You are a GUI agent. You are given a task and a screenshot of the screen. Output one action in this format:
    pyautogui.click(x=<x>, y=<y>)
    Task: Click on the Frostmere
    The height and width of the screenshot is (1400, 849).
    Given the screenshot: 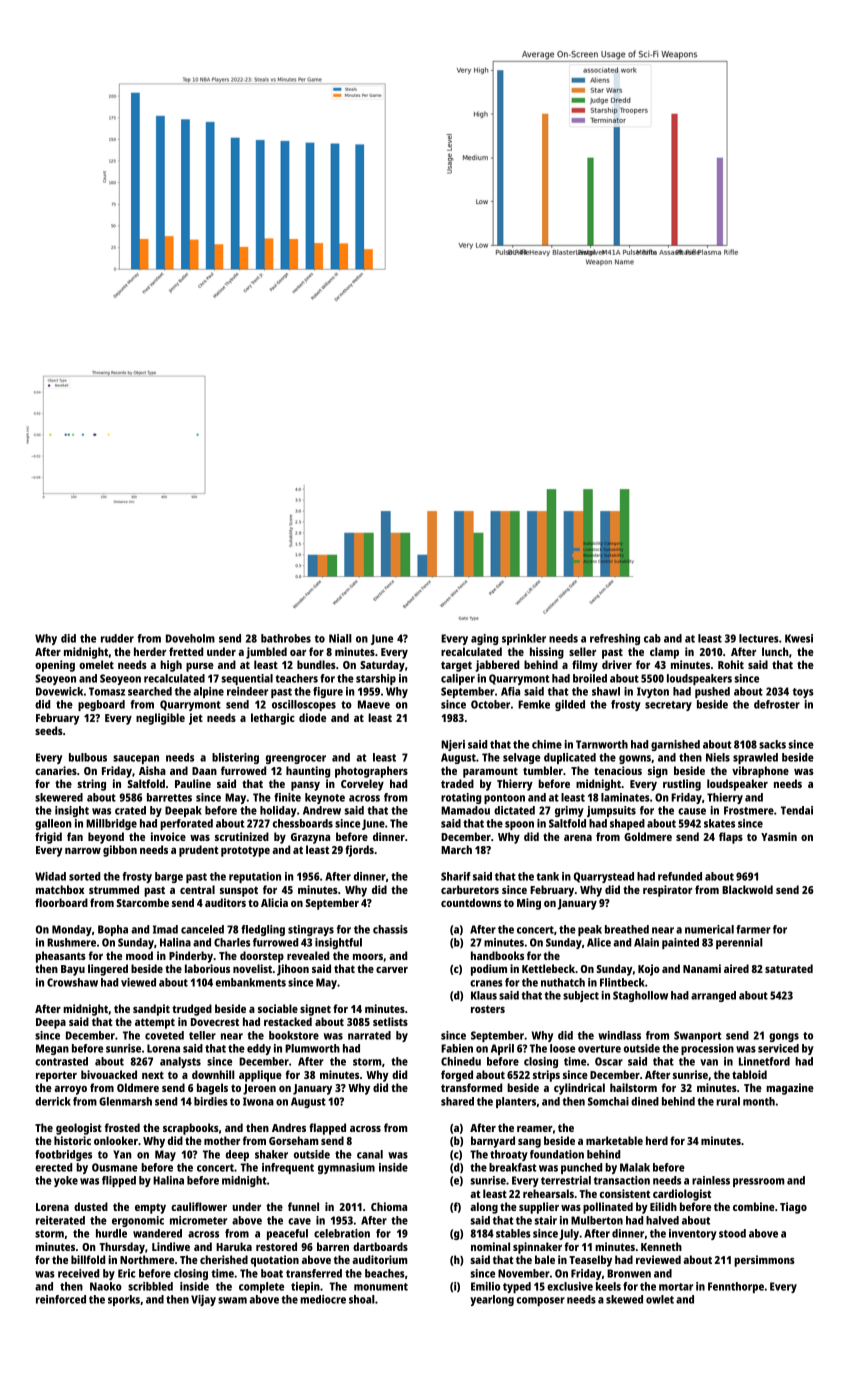 What is the action you would take?
    pyautogui.click(x=749, y=810)
